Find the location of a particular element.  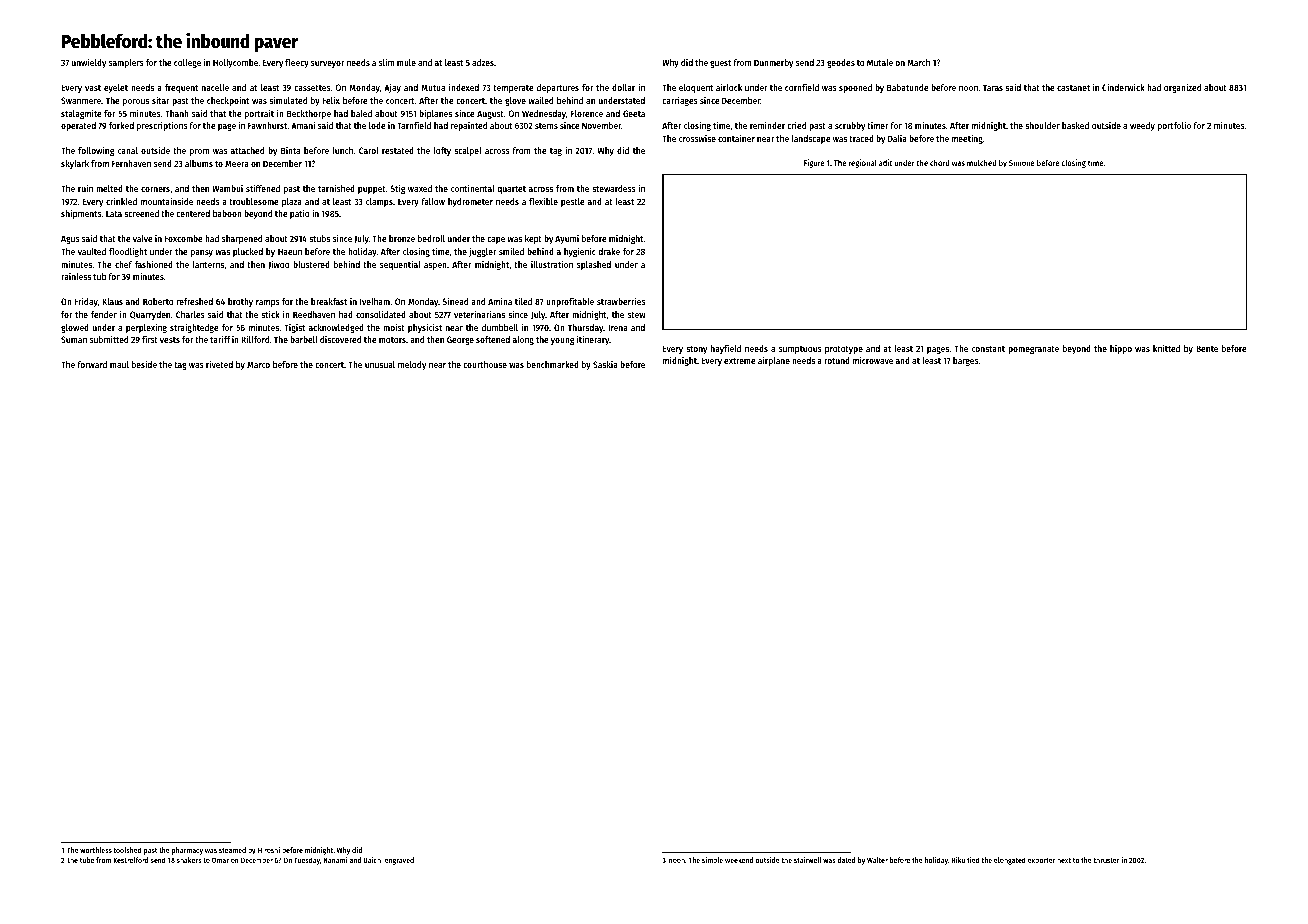

tube is located at coordinates (87, 860).
